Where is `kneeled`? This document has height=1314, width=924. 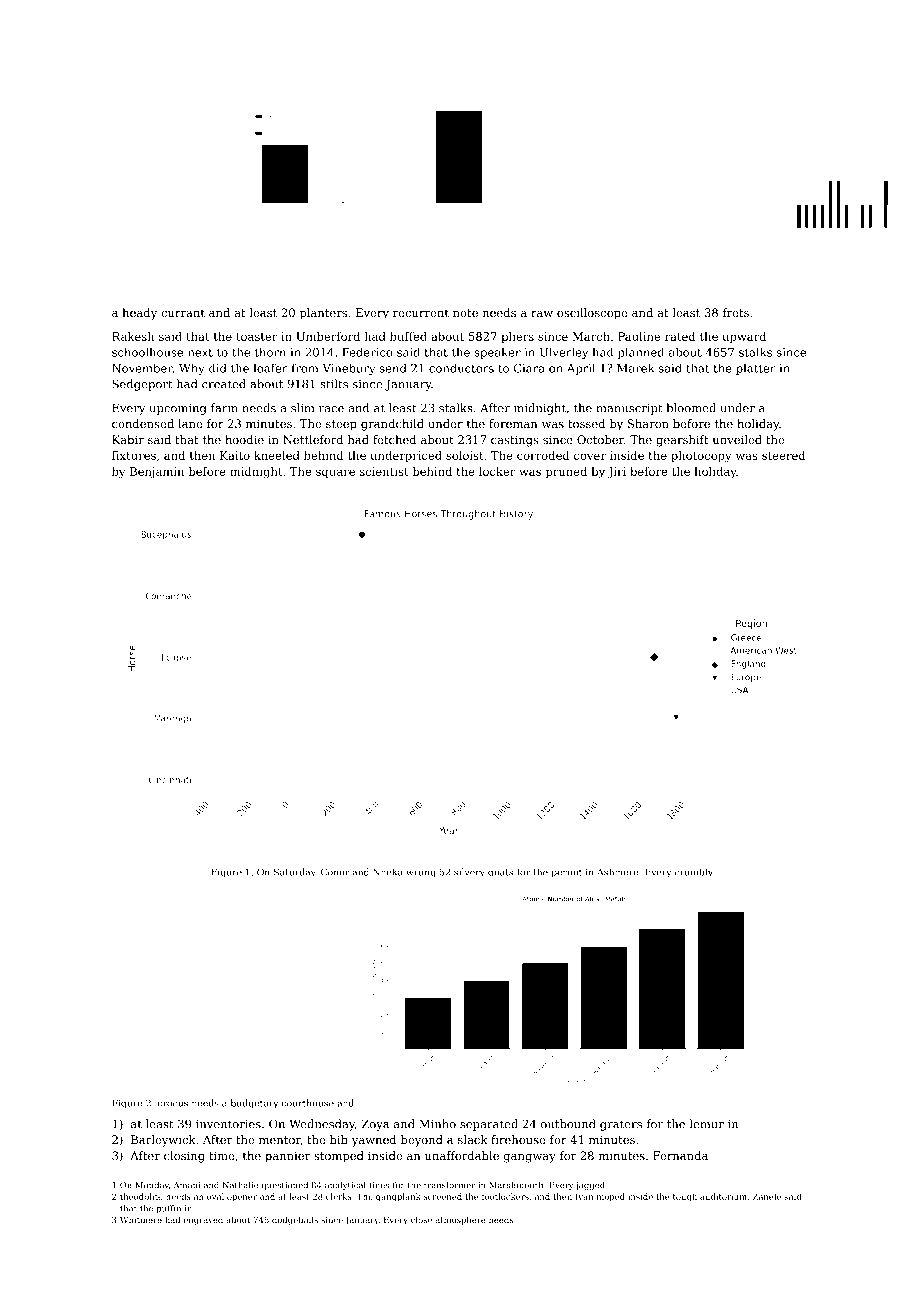
kneeled is located at coordinates (277, 455).
